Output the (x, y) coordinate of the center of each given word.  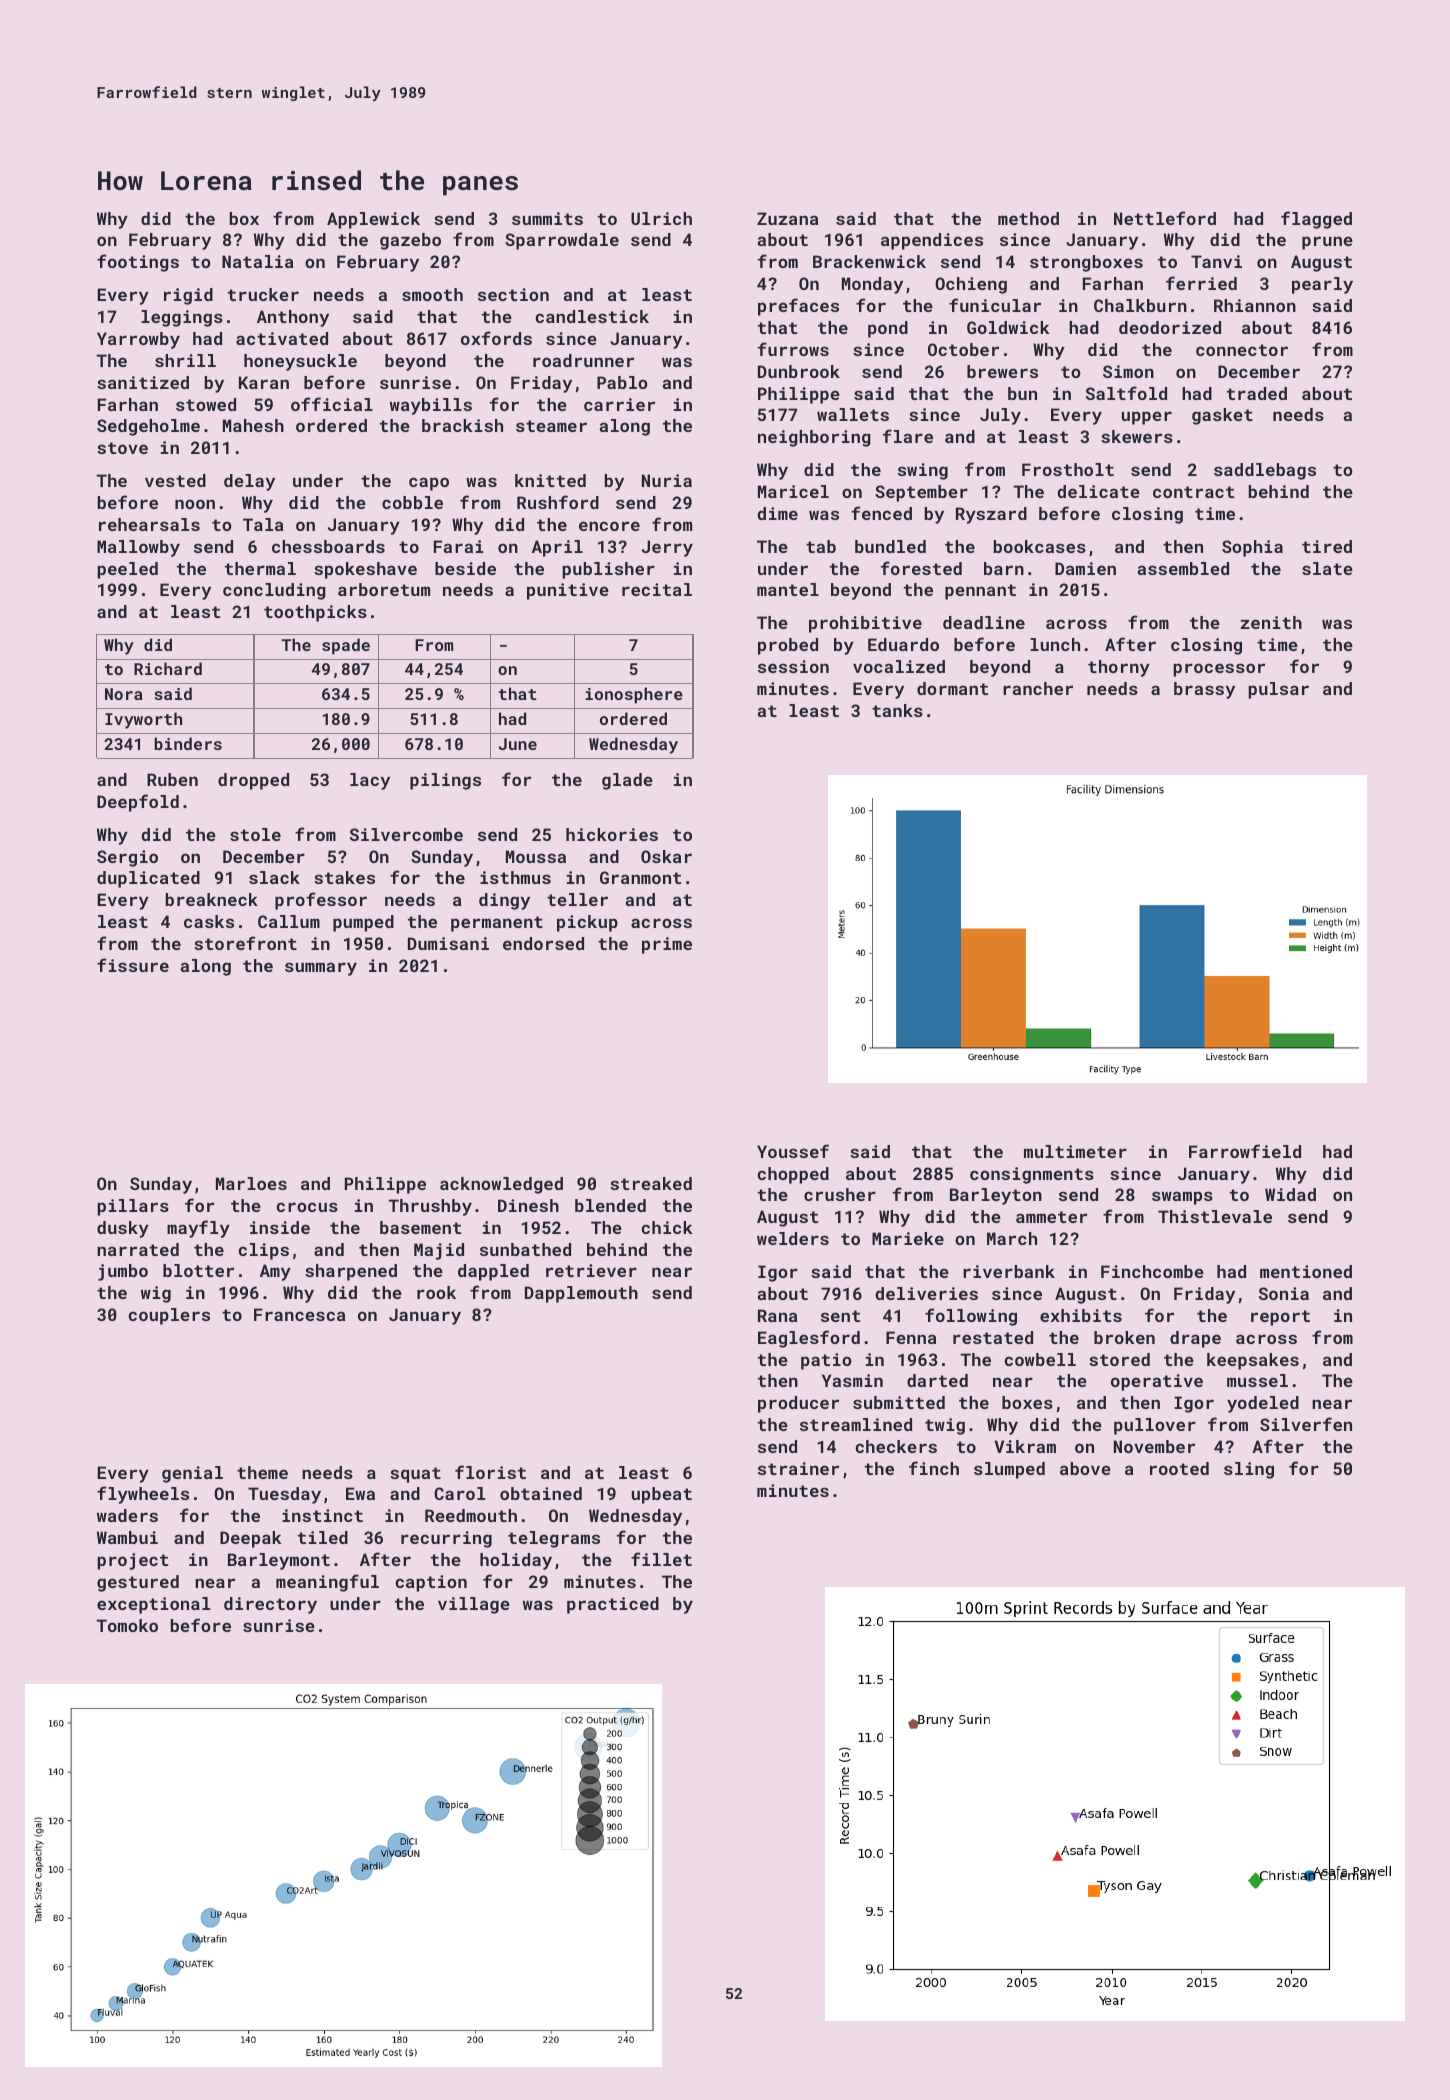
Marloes (251, 1183)
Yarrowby (138, 340)
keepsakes (1253, 1361)
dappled (493, 1272)
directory (270, 1605)
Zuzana (787, 218)
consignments (1032, 1175)
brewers (1002, 371)
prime (667, 945)
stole (255, 834)
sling (1249, 1470)
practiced (613, 1605)
